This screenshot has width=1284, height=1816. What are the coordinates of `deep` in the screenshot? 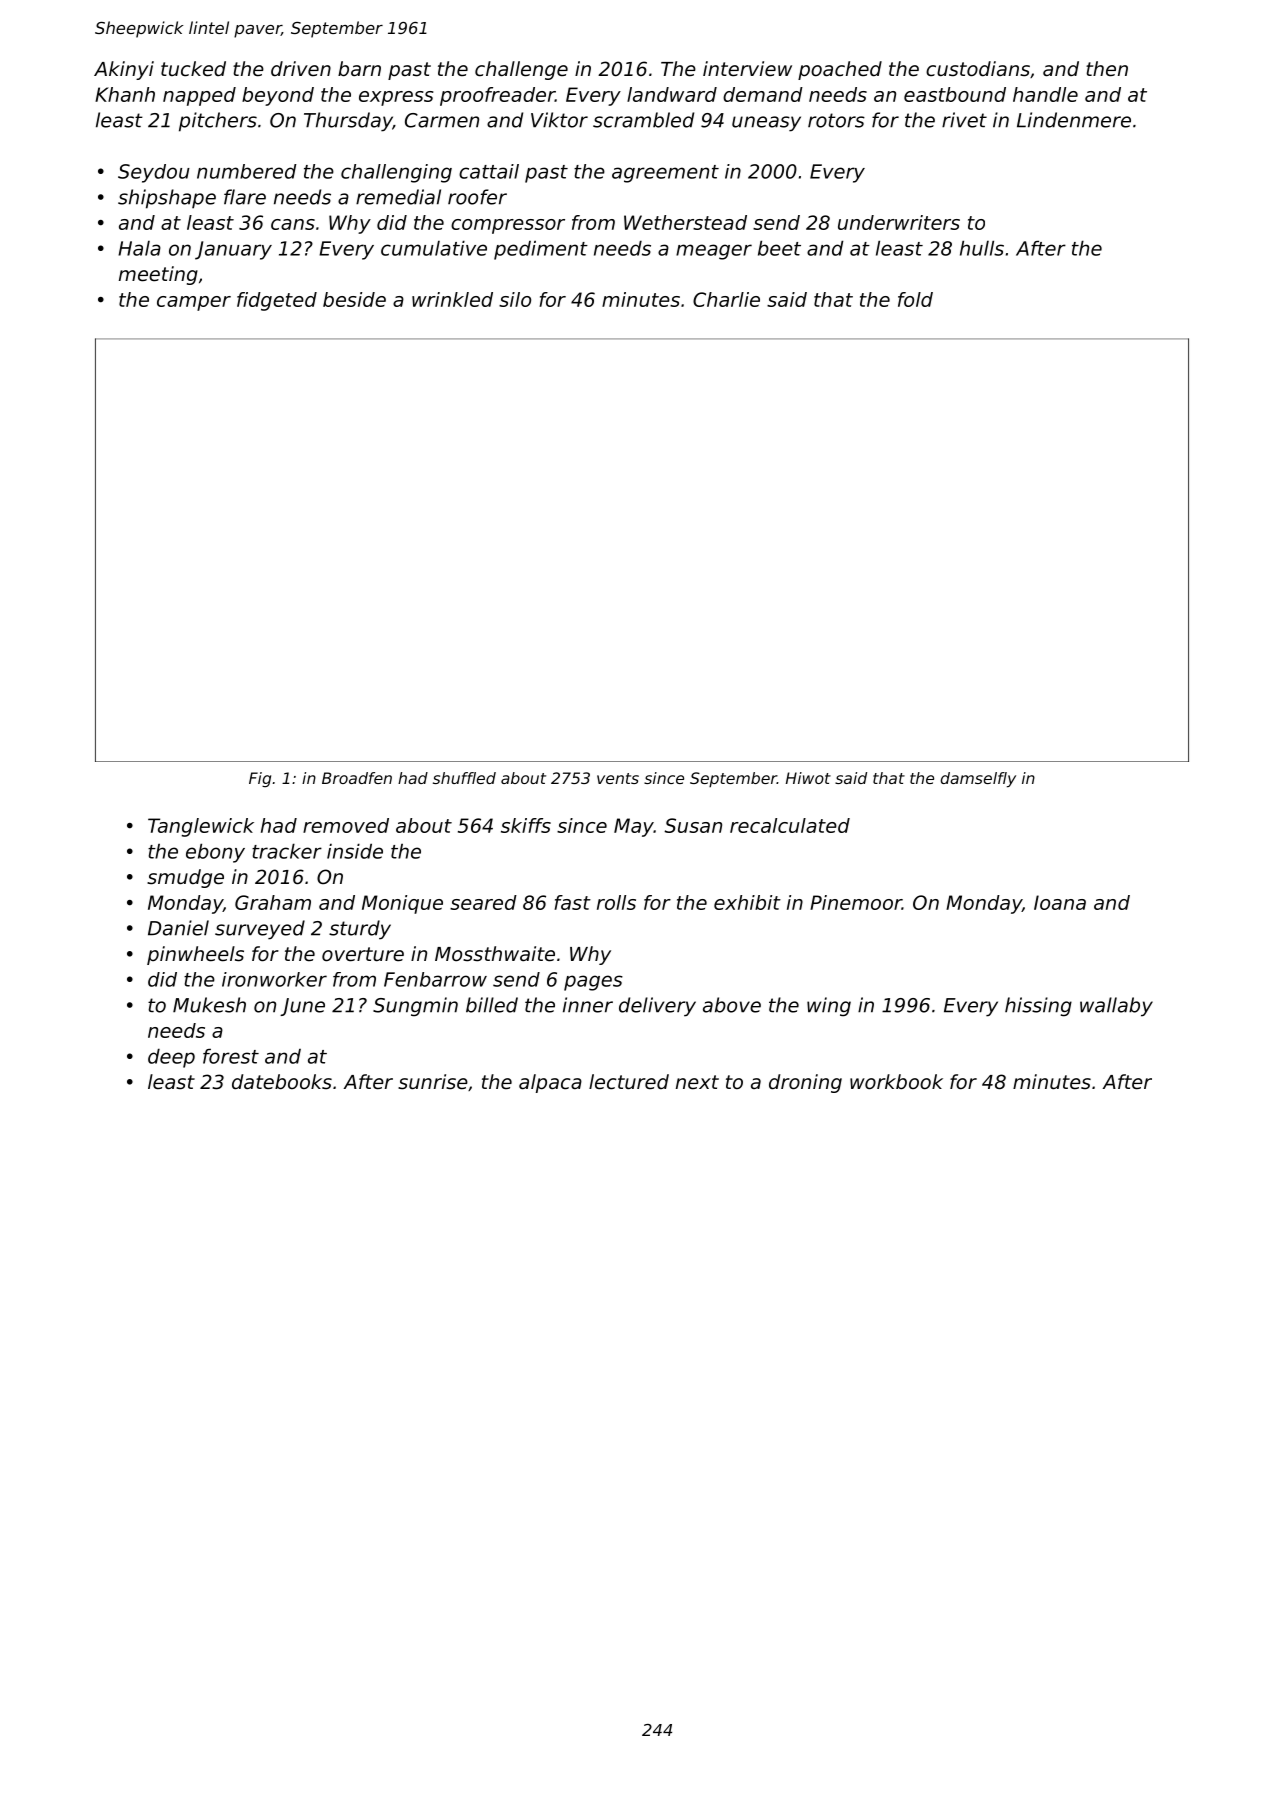 It's located at (171, 1058).
